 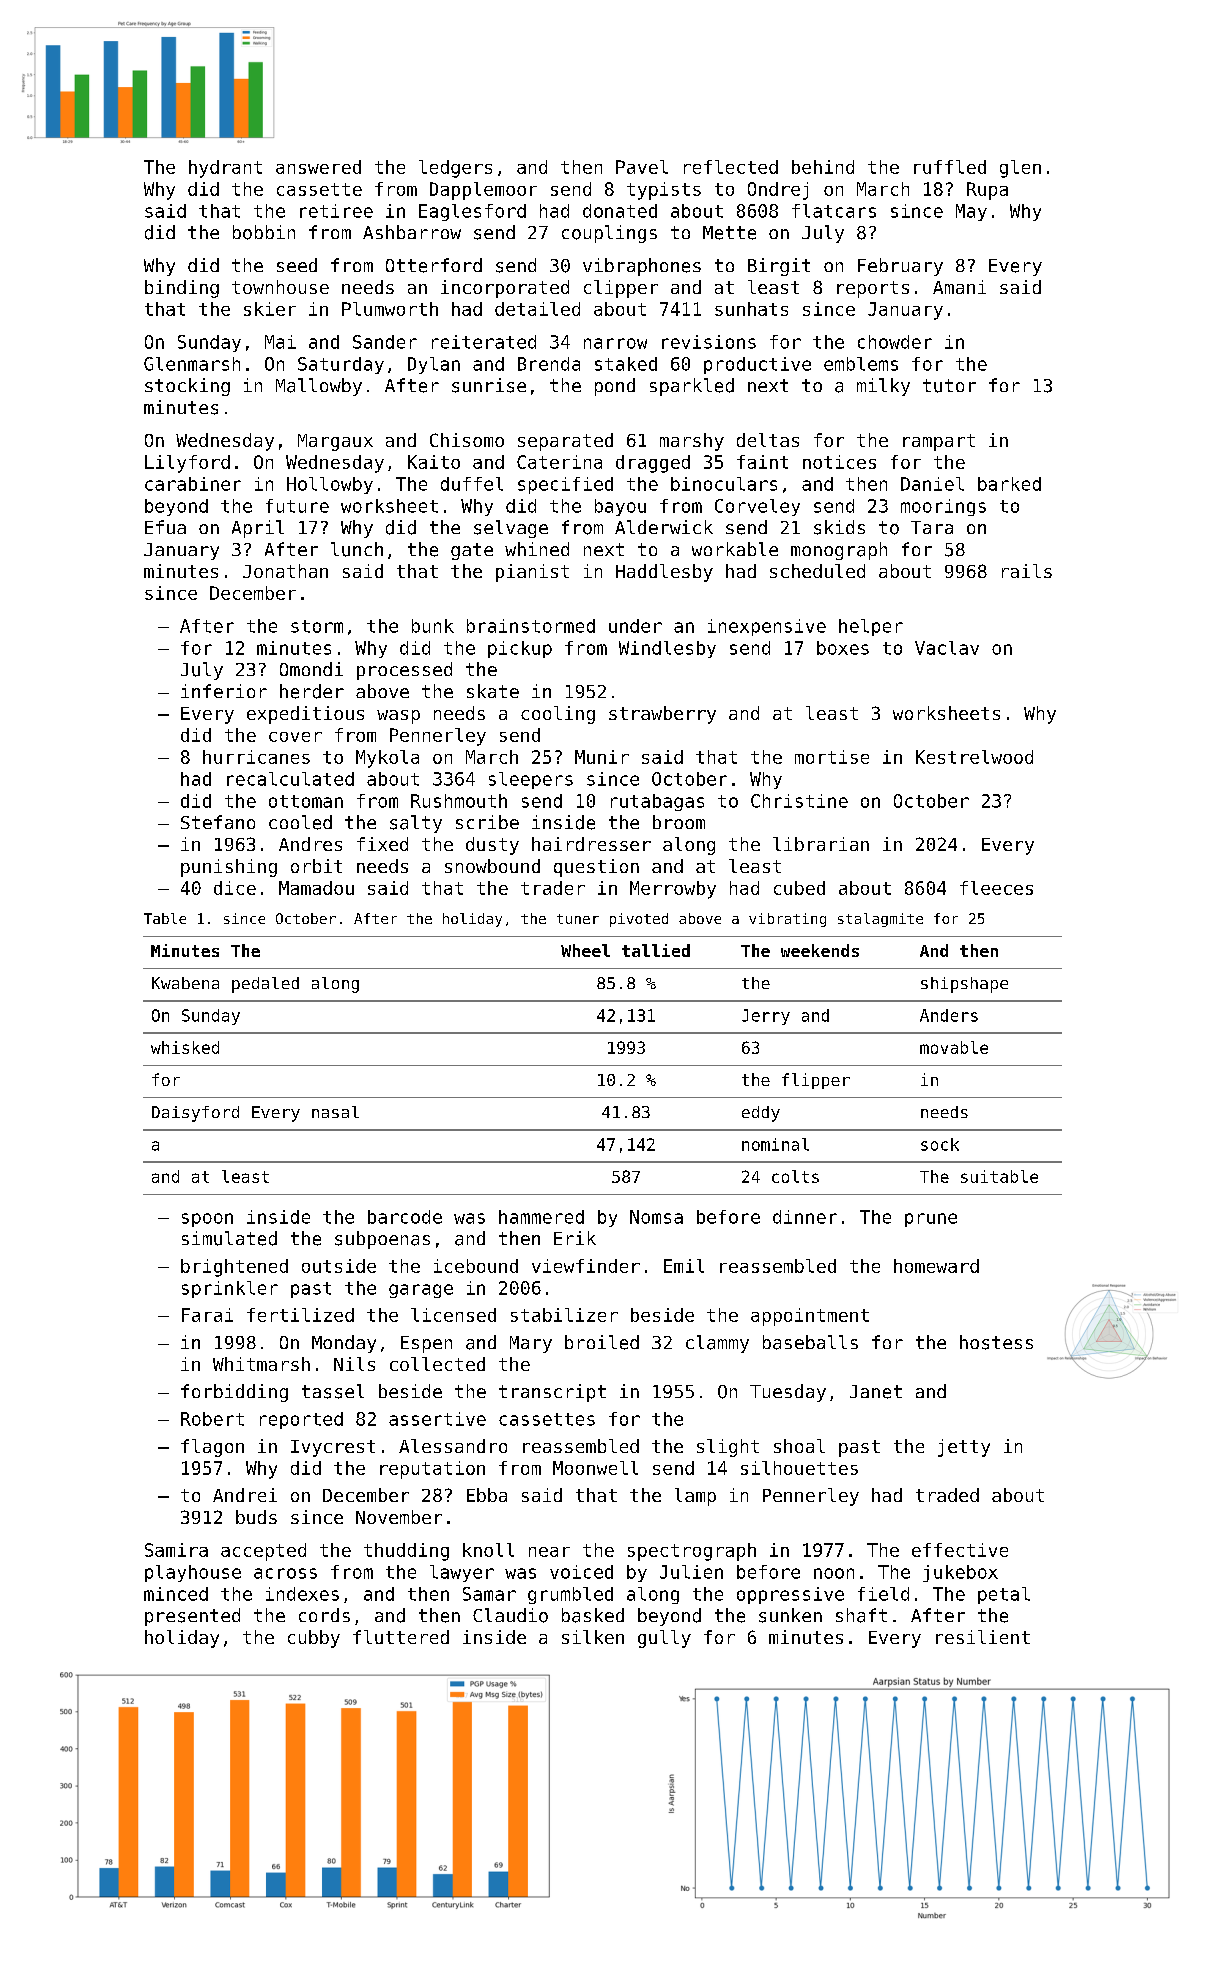 What do you see at coordinates (950, 167) in the screenshot?
I see `ruffled` at bounding box center [950, 167].
